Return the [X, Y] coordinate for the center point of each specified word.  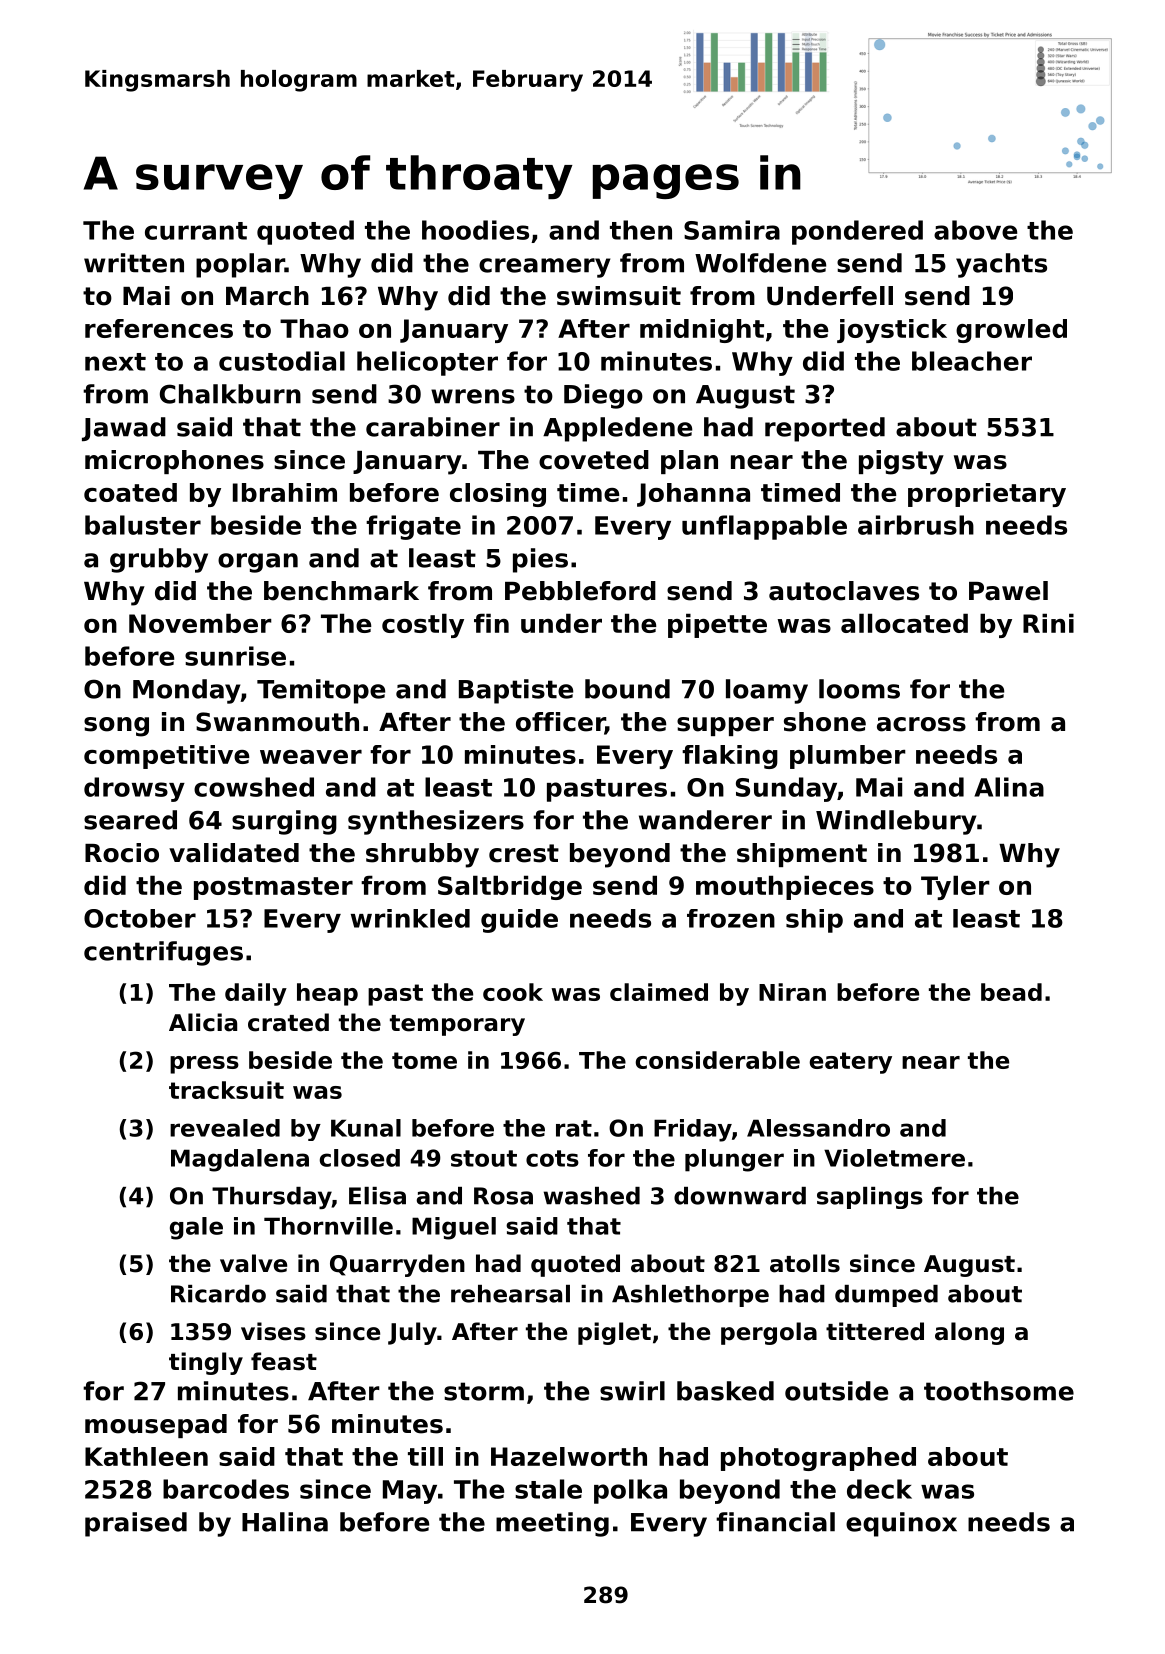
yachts [1001, 265]
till [425, 1456]
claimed [659, 992]
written [134, 263]
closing [498, 495]
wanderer [705, 820]
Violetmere [894, 1158]
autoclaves [844, 591]
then [641, 230]
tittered [875, 1331]
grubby [159, 560]
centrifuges [163, 953]
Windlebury [896, 822]
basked [725, 1391]
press [204, 1065]
